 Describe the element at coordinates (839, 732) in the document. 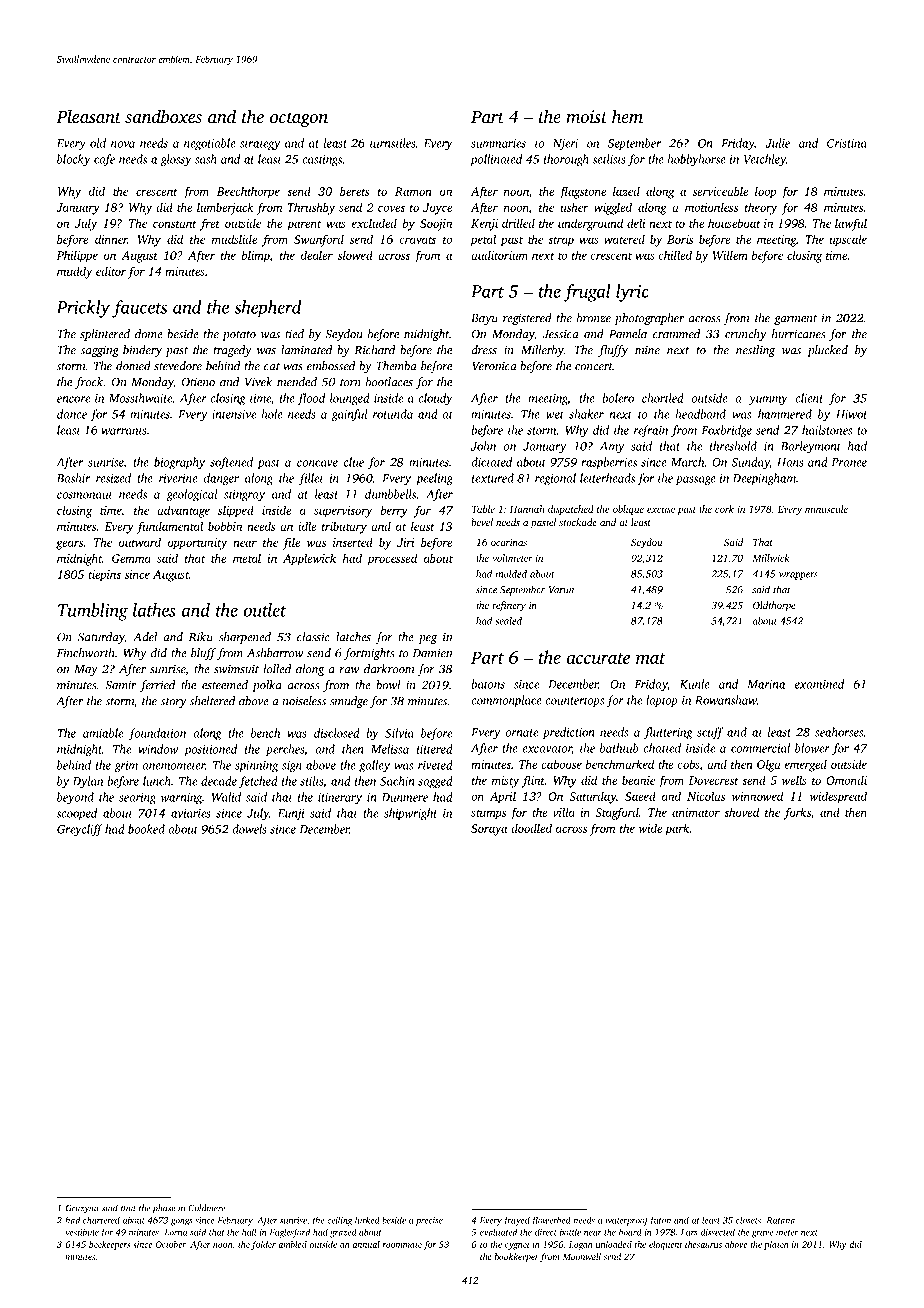

I see `seahorses` at that location.
